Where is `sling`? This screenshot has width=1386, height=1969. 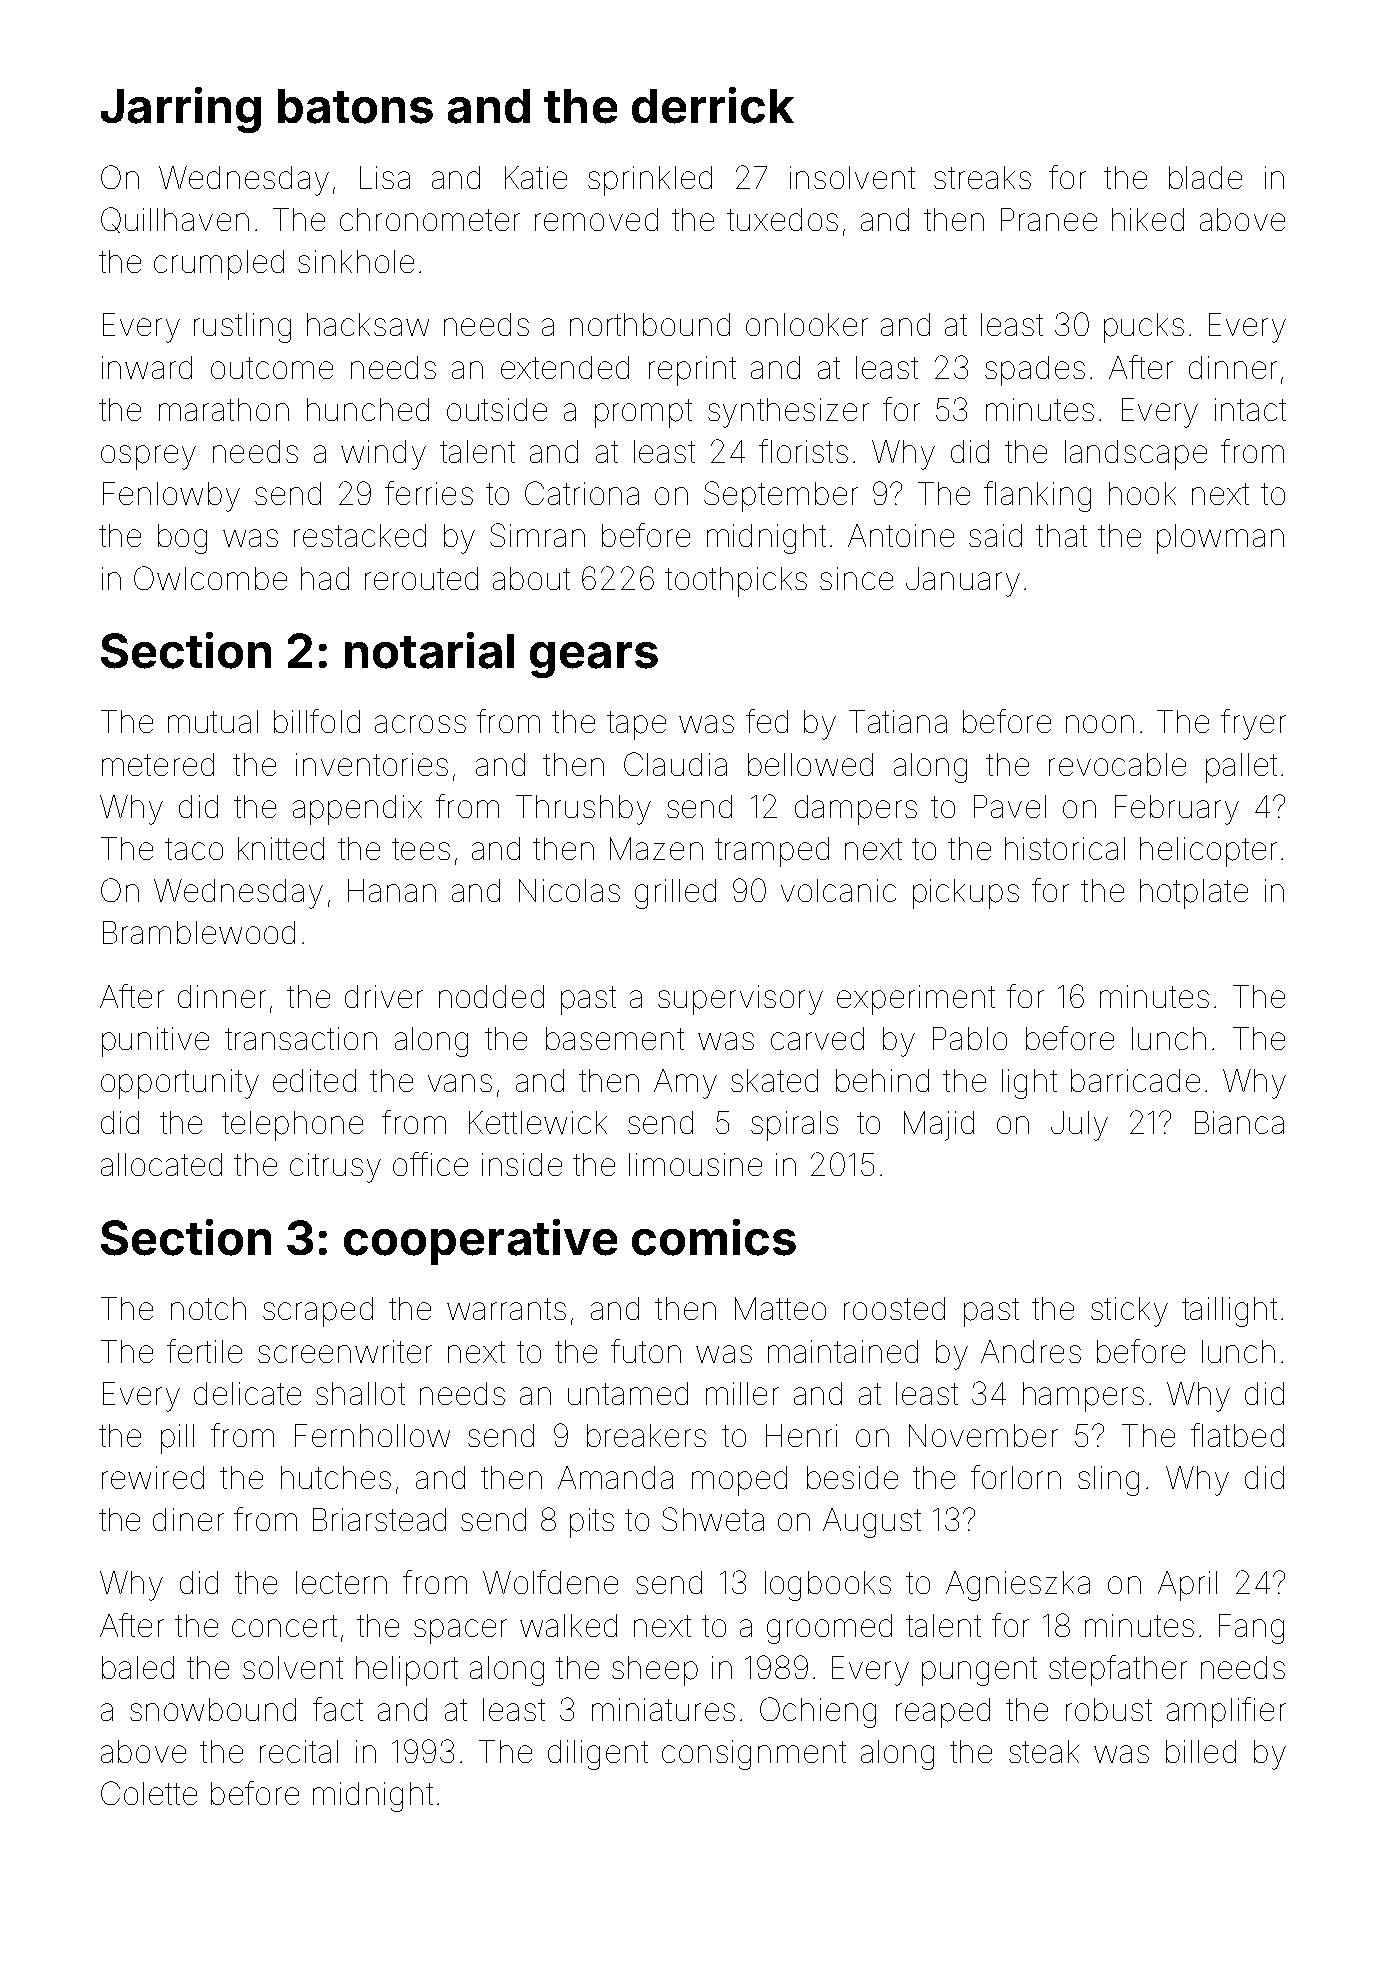 sling is located at coordinates (1108, 1481).
